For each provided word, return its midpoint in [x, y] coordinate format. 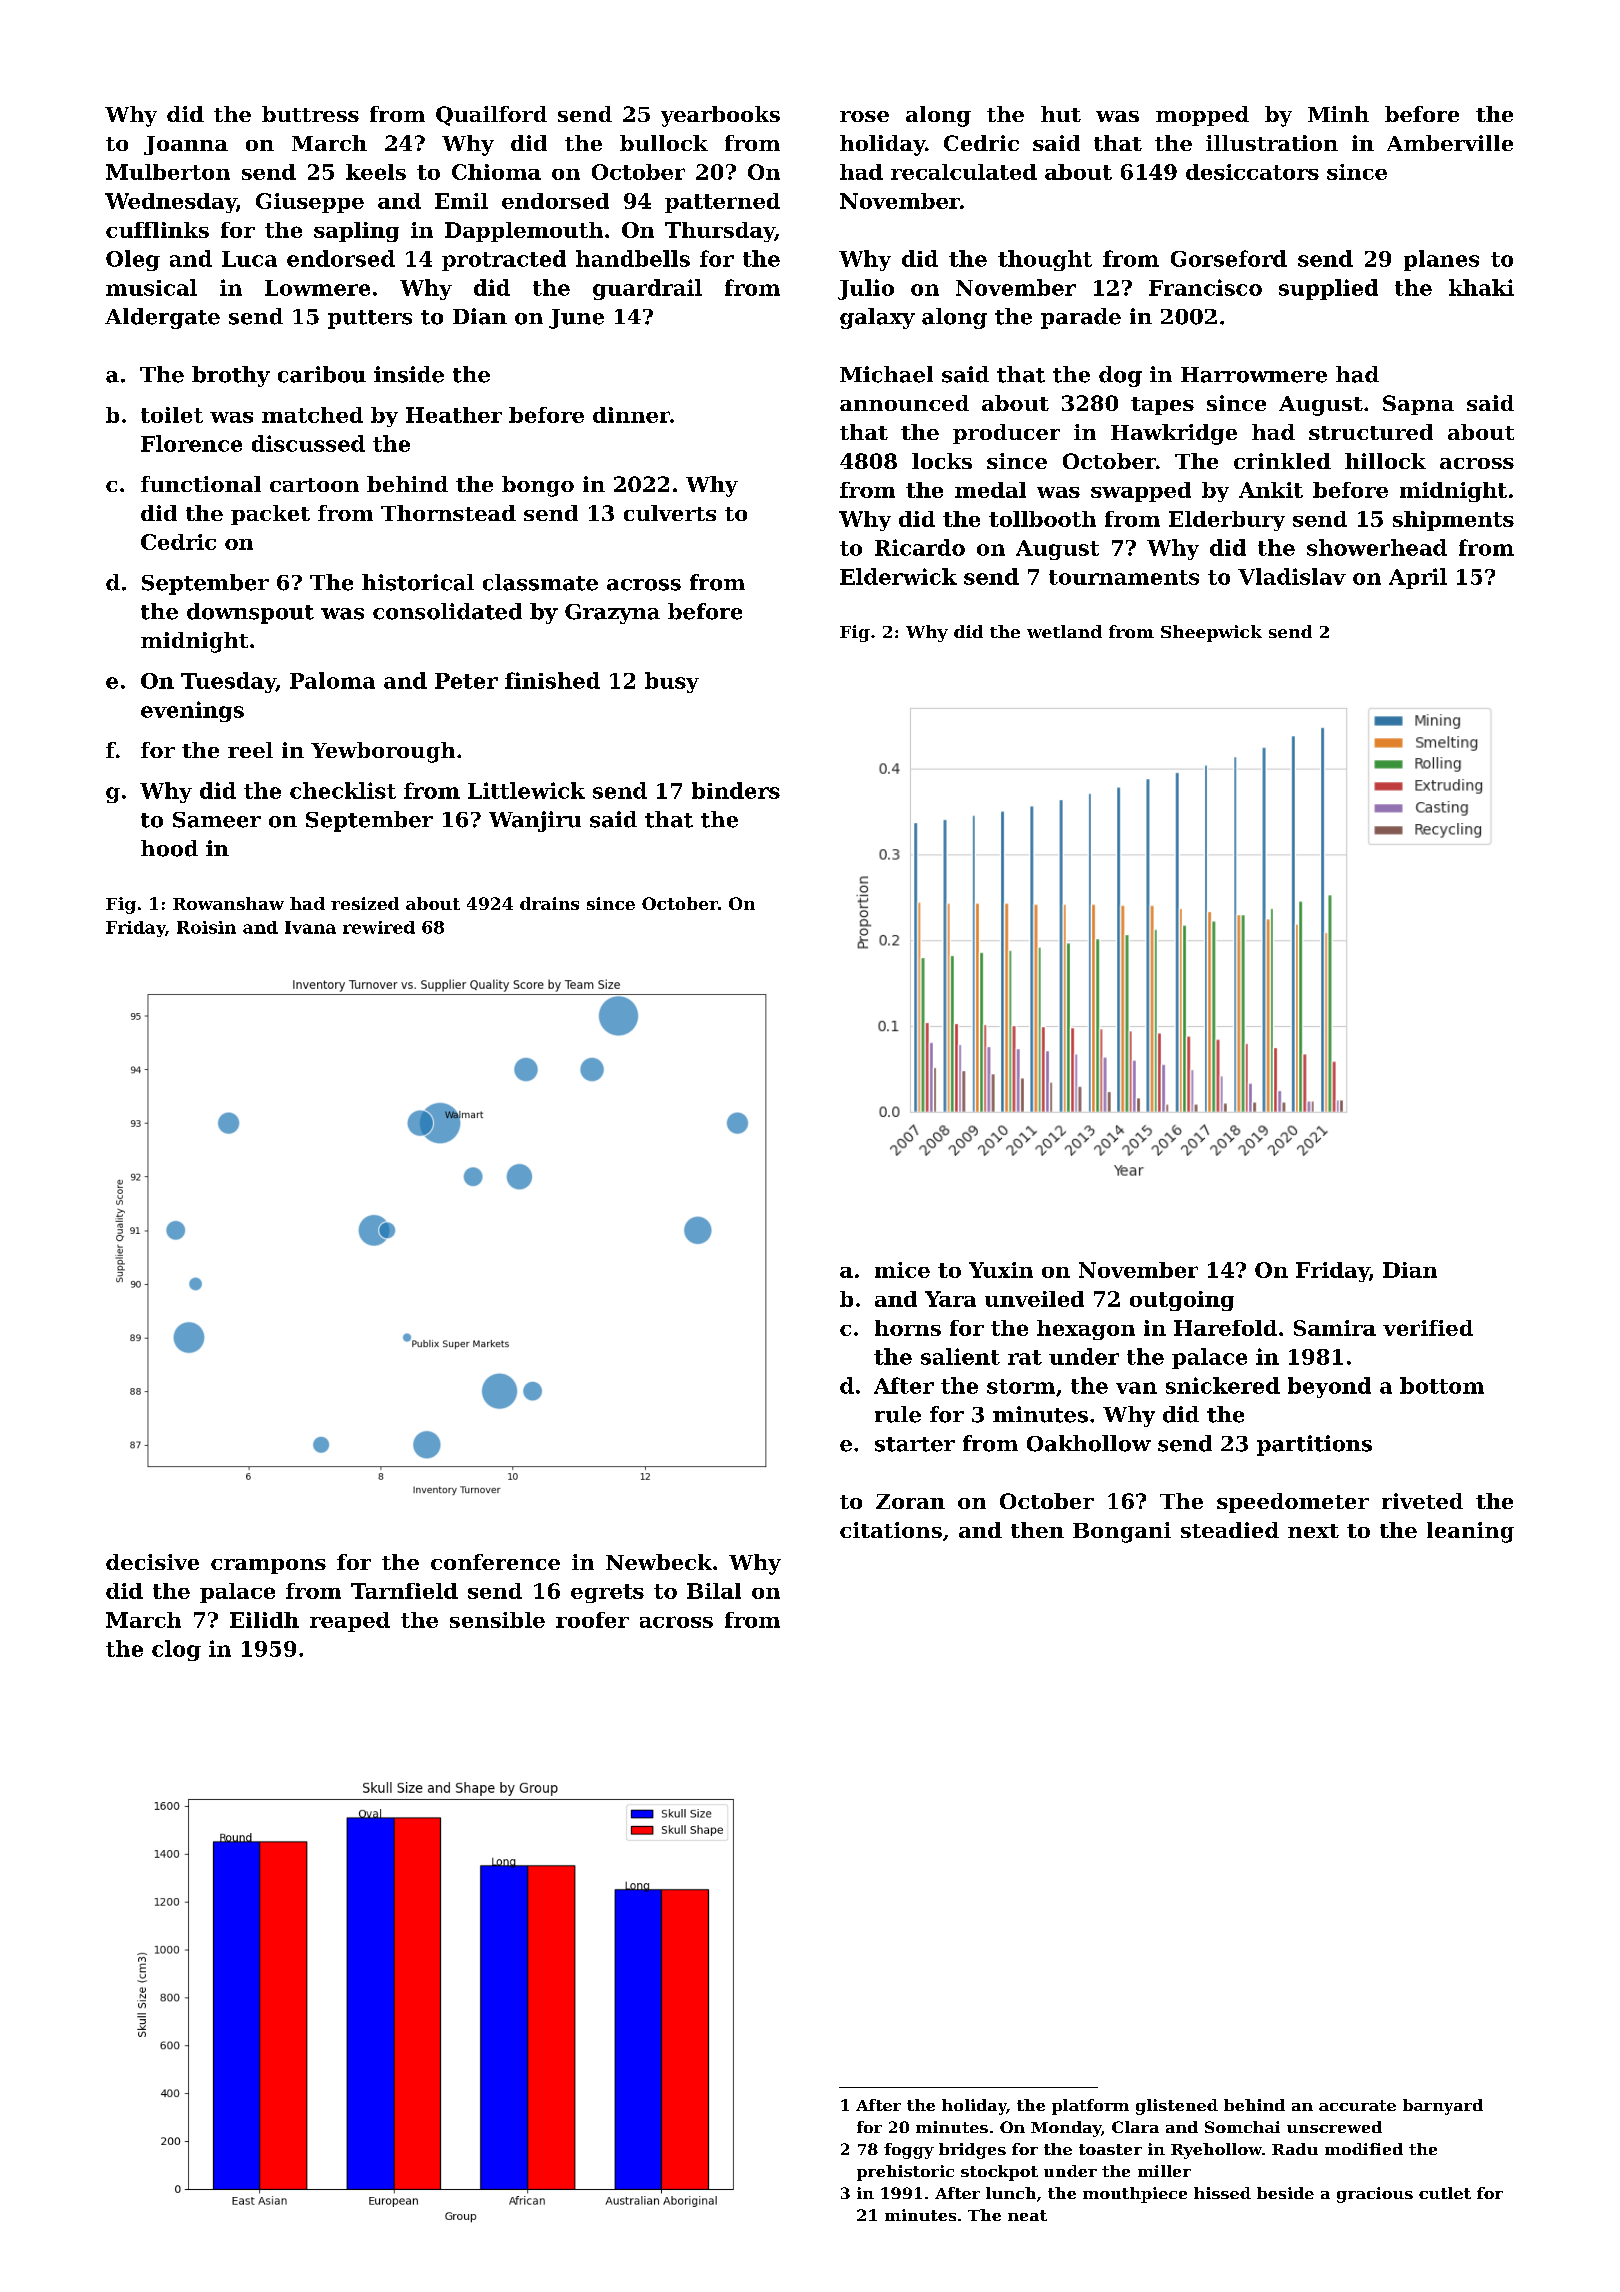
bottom [1442, 1385]
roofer [592, 1620]
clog [176, 1650]
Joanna [186, 145]
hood [169, 848]
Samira [1335, 1328]
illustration [1272, 143]
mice [902, 1270]
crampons [268, 1566]
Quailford [491, 116]
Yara [950, 1299]
